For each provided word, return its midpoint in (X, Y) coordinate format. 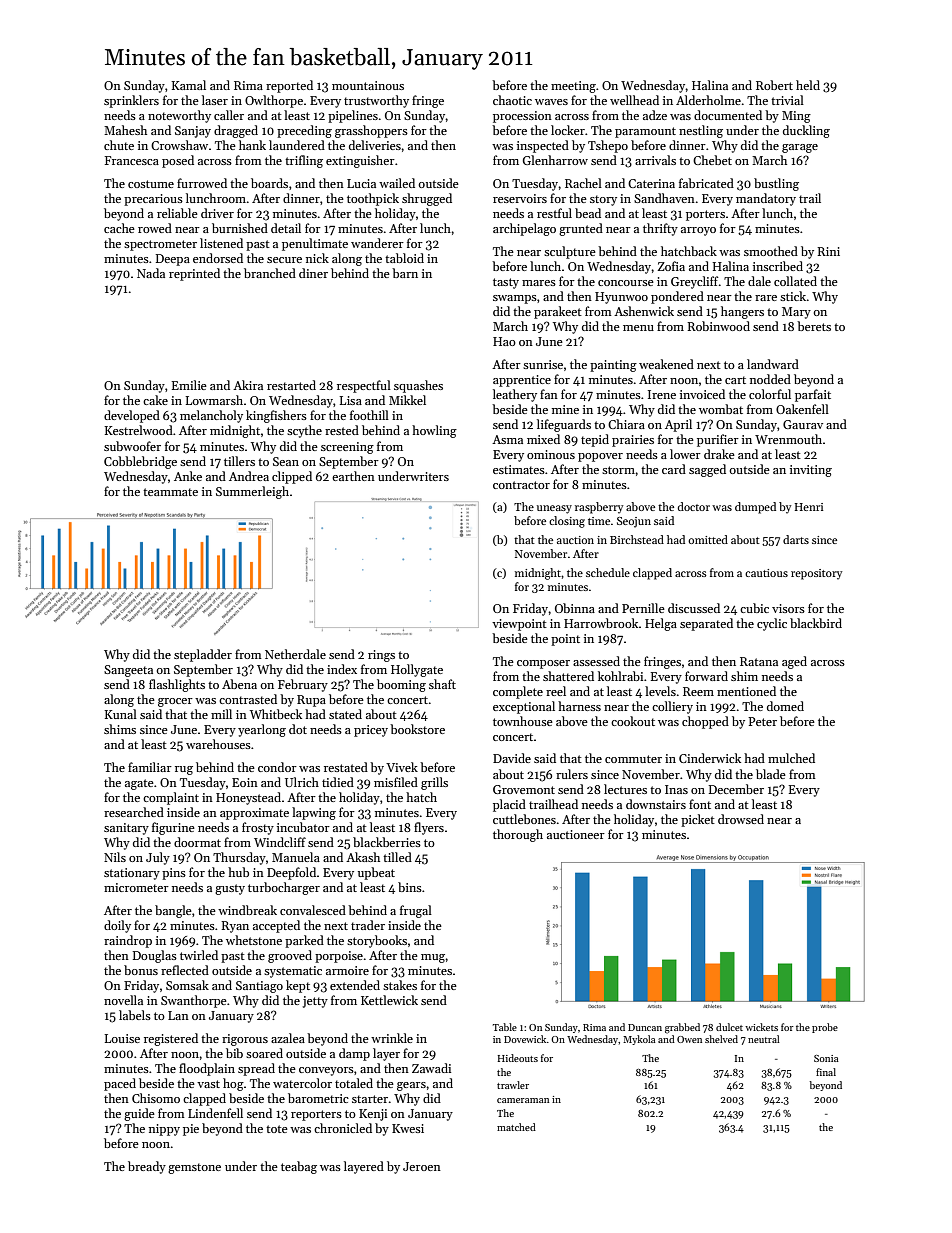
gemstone (194, 1168)
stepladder (203, 655)
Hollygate (417, 670)
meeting (573, 87)
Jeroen (422, 1166)
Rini (828, 251)
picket (698, 820)
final (826, 1072)
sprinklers (131, 101)
